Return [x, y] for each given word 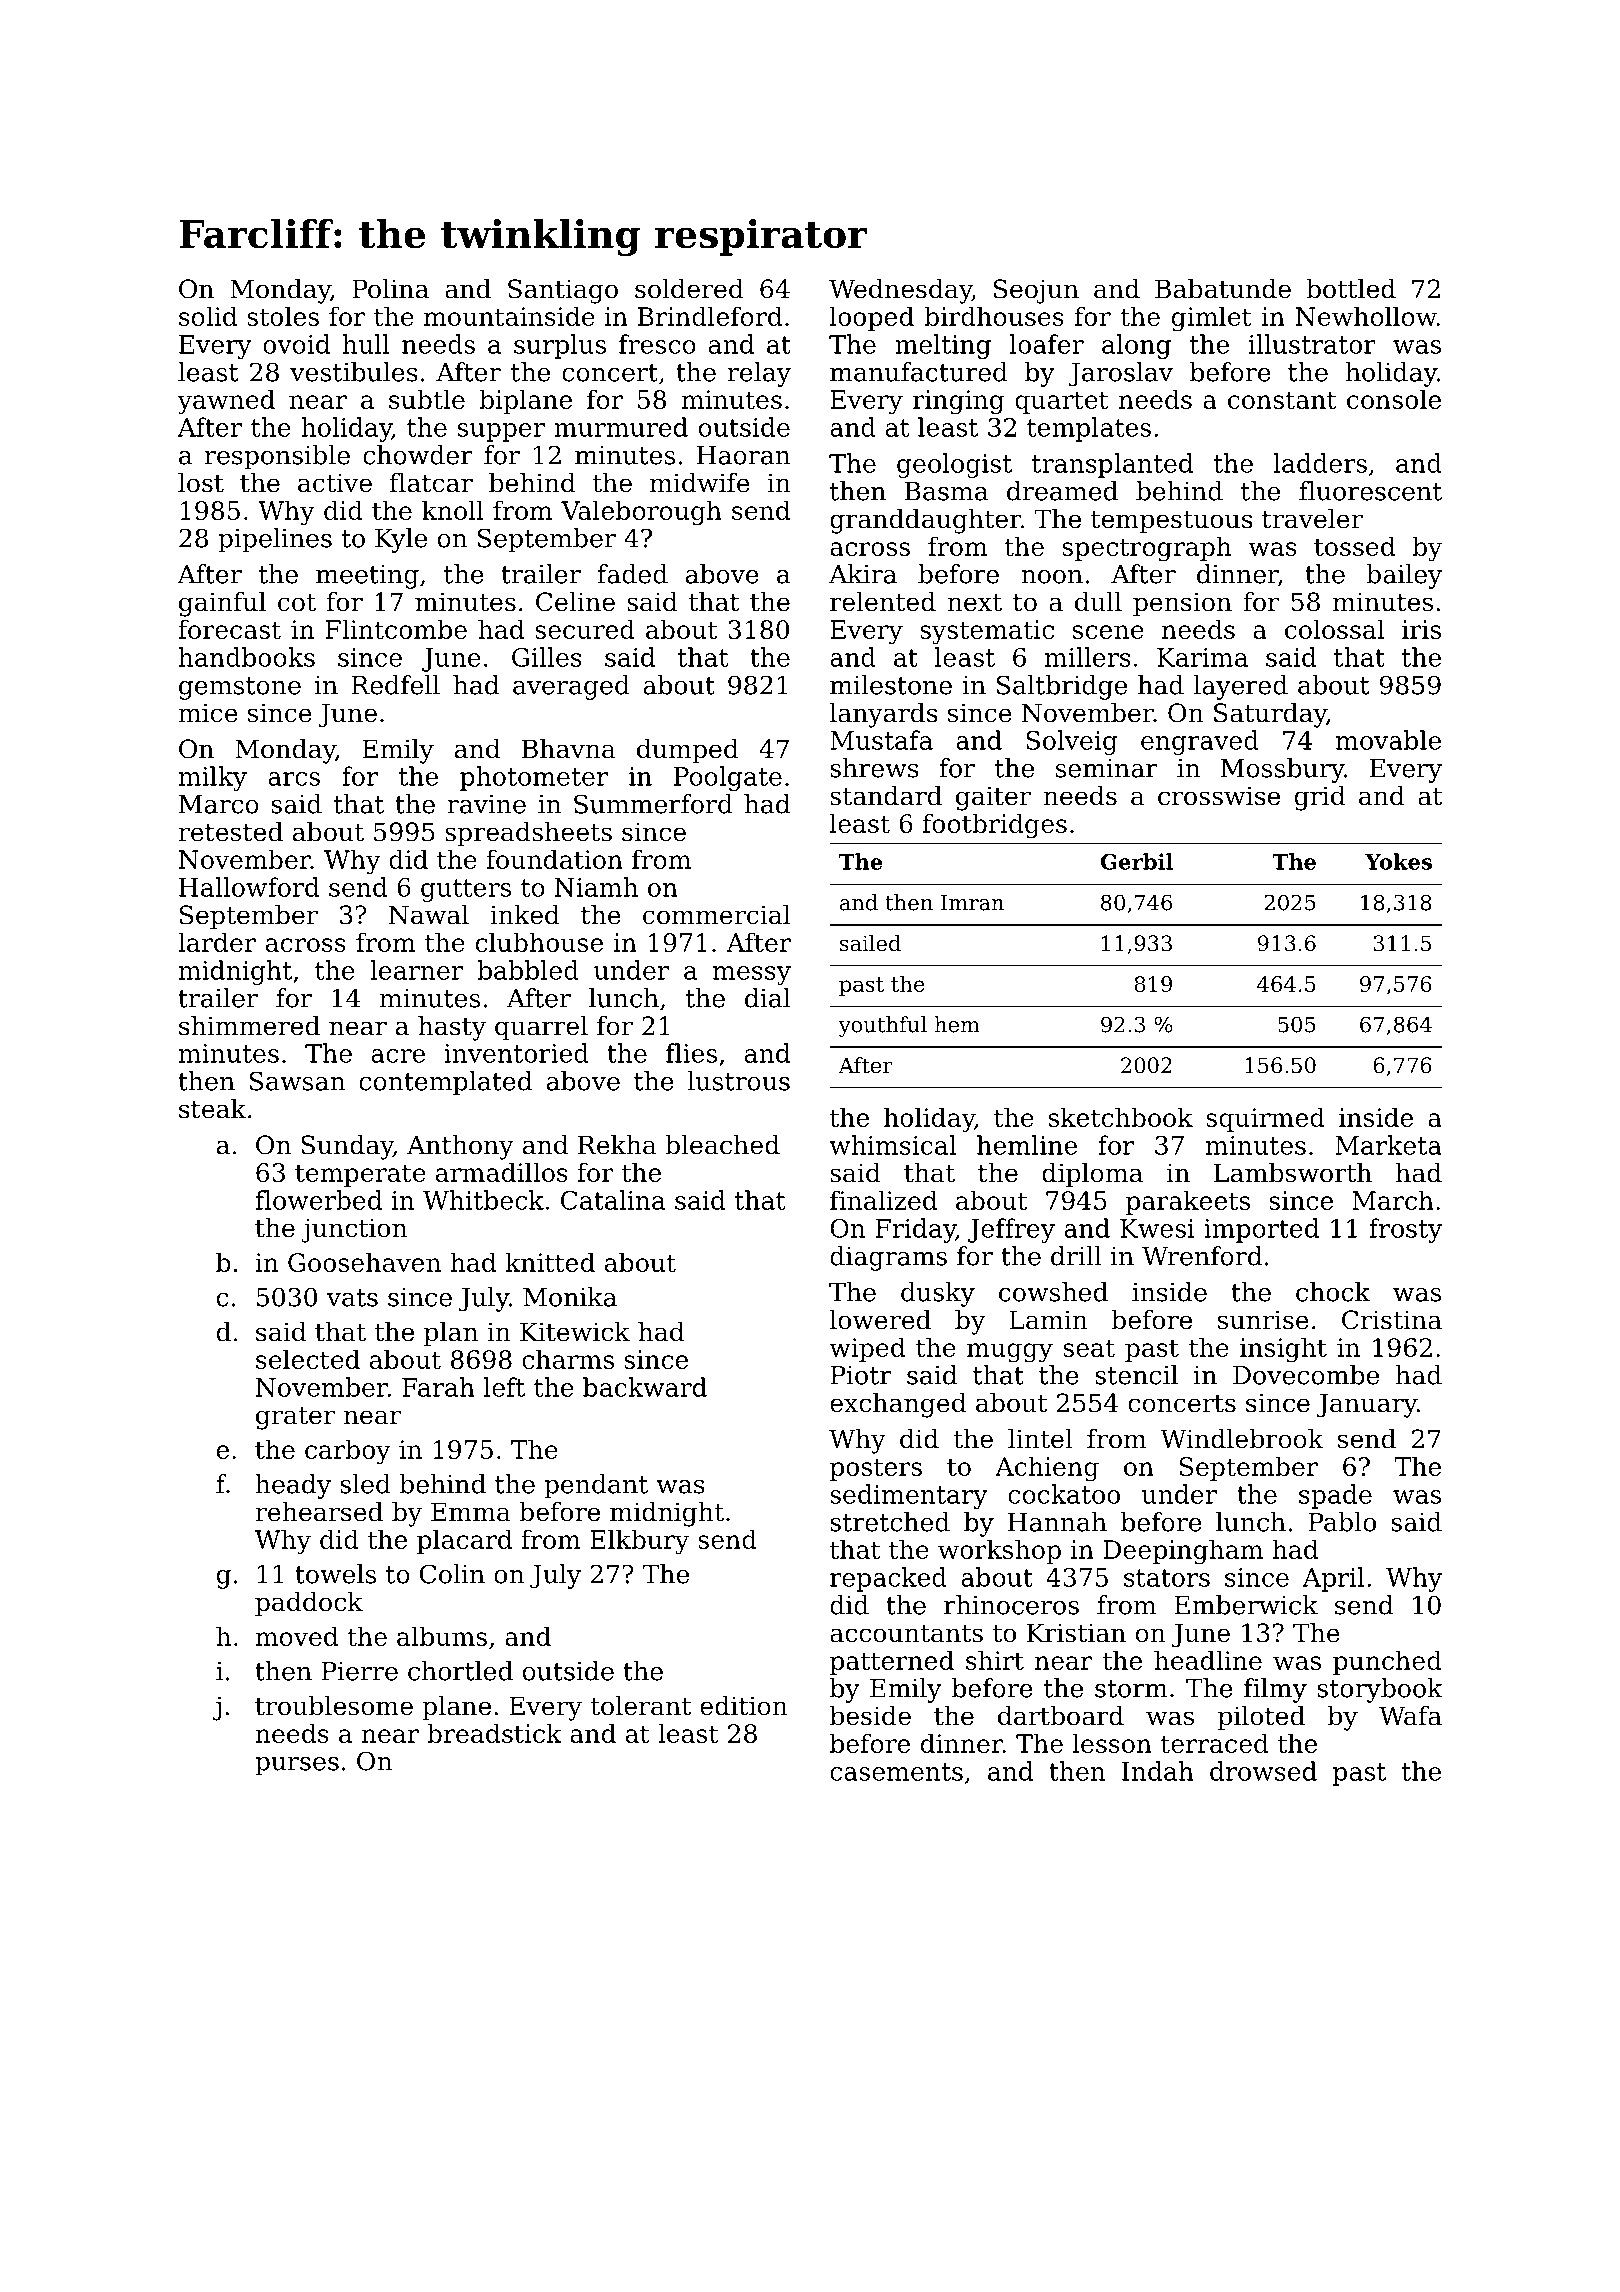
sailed [870, 943]
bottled [1351, 289]
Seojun [1036, 291]
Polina [390, 289]
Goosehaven [364, 1262]
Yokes [1398, 861]
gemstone [240, 688]
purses [297, 1766]
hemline [1027, 1145]
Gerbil [1137, 861]
